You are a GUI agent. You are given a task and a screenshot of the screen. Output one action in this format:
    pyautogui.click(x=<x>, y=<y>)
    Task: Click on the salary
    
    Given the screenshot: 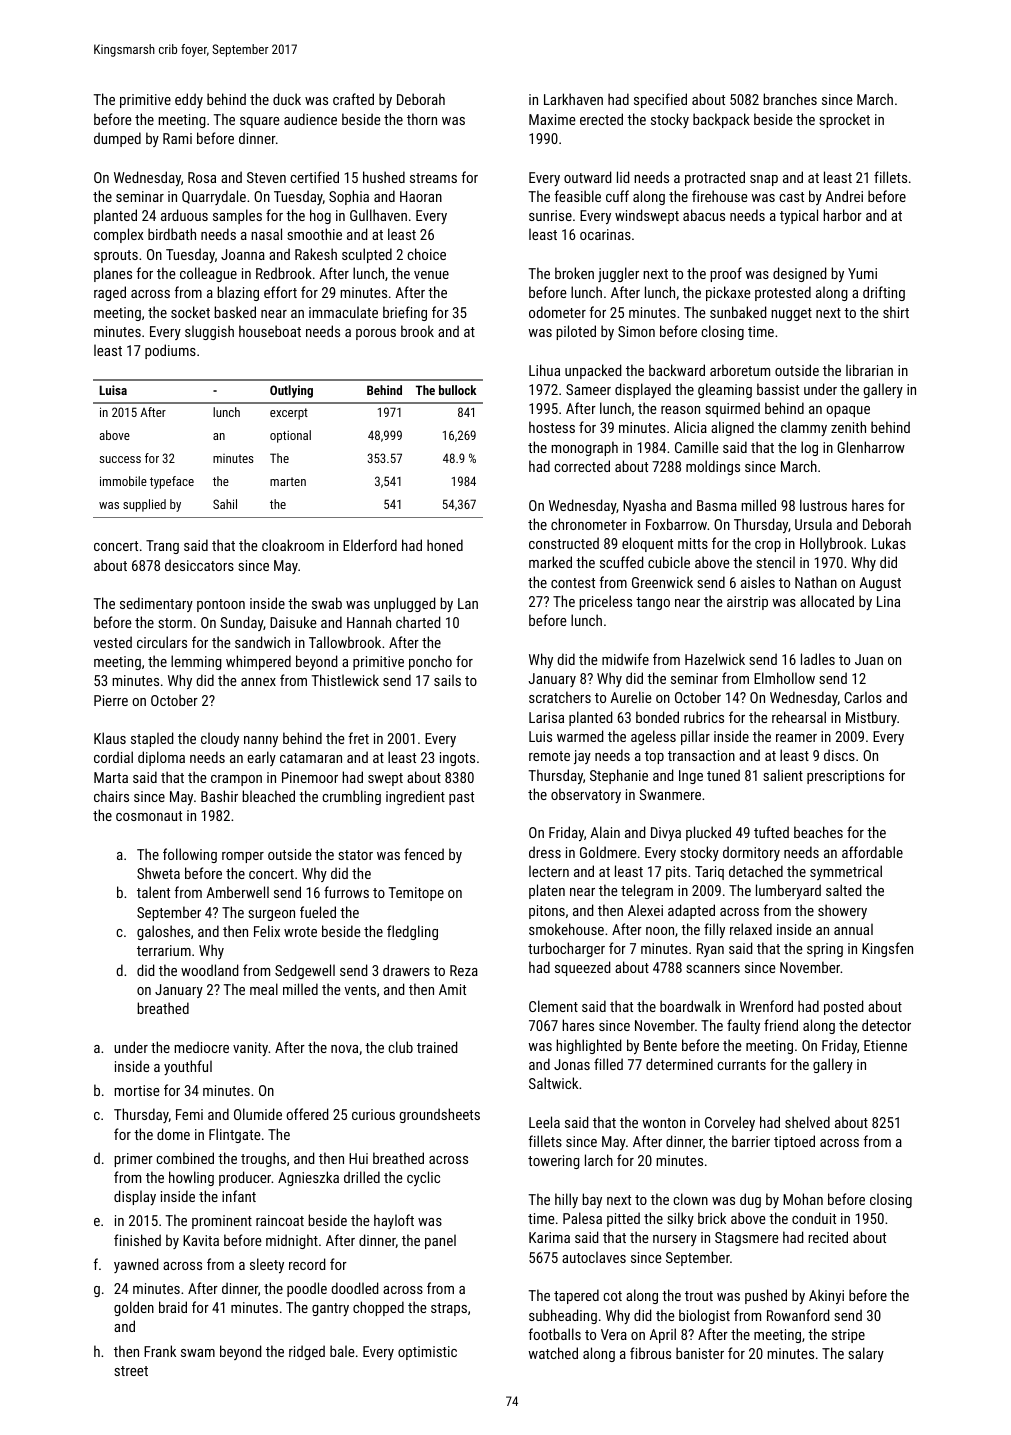 What is the action you would take?
    pyautogui.click(x=866, y=1354)
